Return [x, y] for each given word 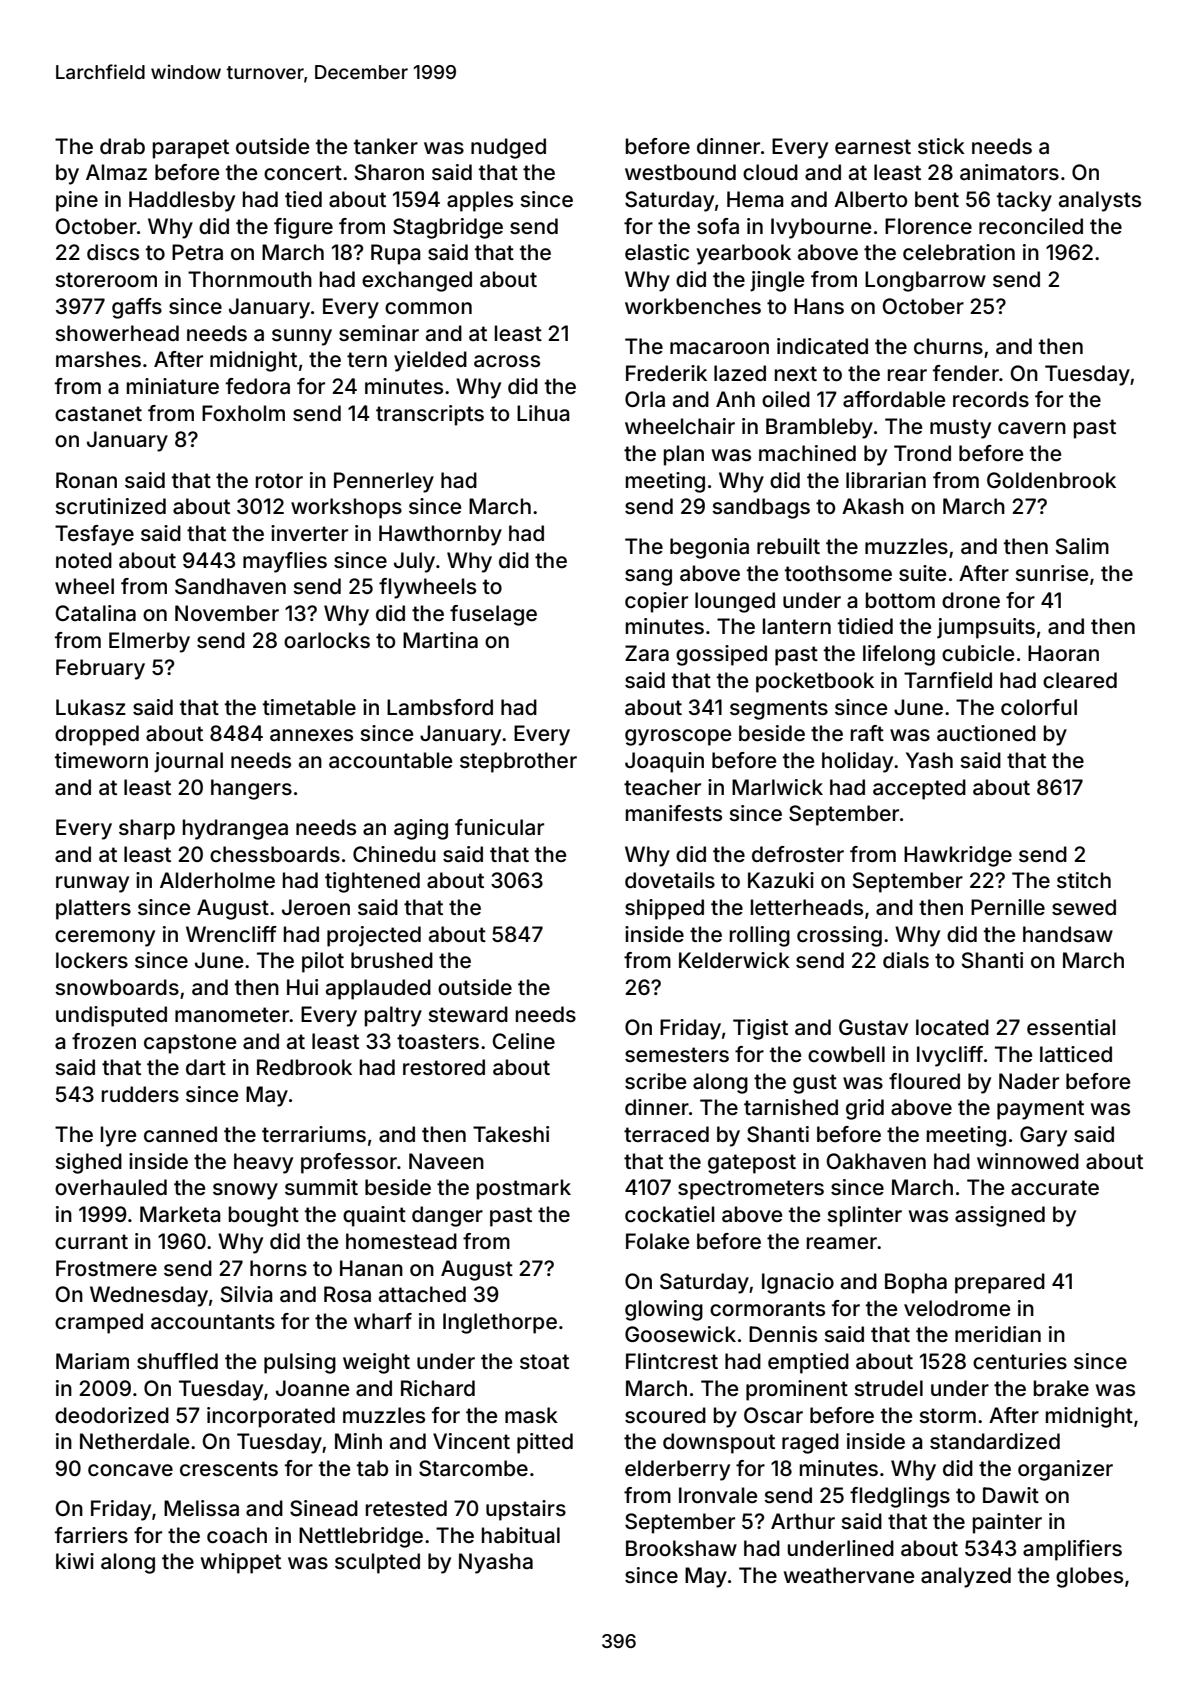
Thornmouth [250, 279]
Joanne [312, 1388]
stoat [544, 1362]
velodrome [957, 1308]
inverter [309, 533]
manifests [674, 813]
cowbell [846, 1054]
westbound [680, 172]
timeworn [101, 760]
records [991, 399]
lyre [118, 1136]
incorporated [271, 1417]
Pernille [1008, 907]
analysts [1100, 201]
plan [684, 455]
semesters [677, 1054]
